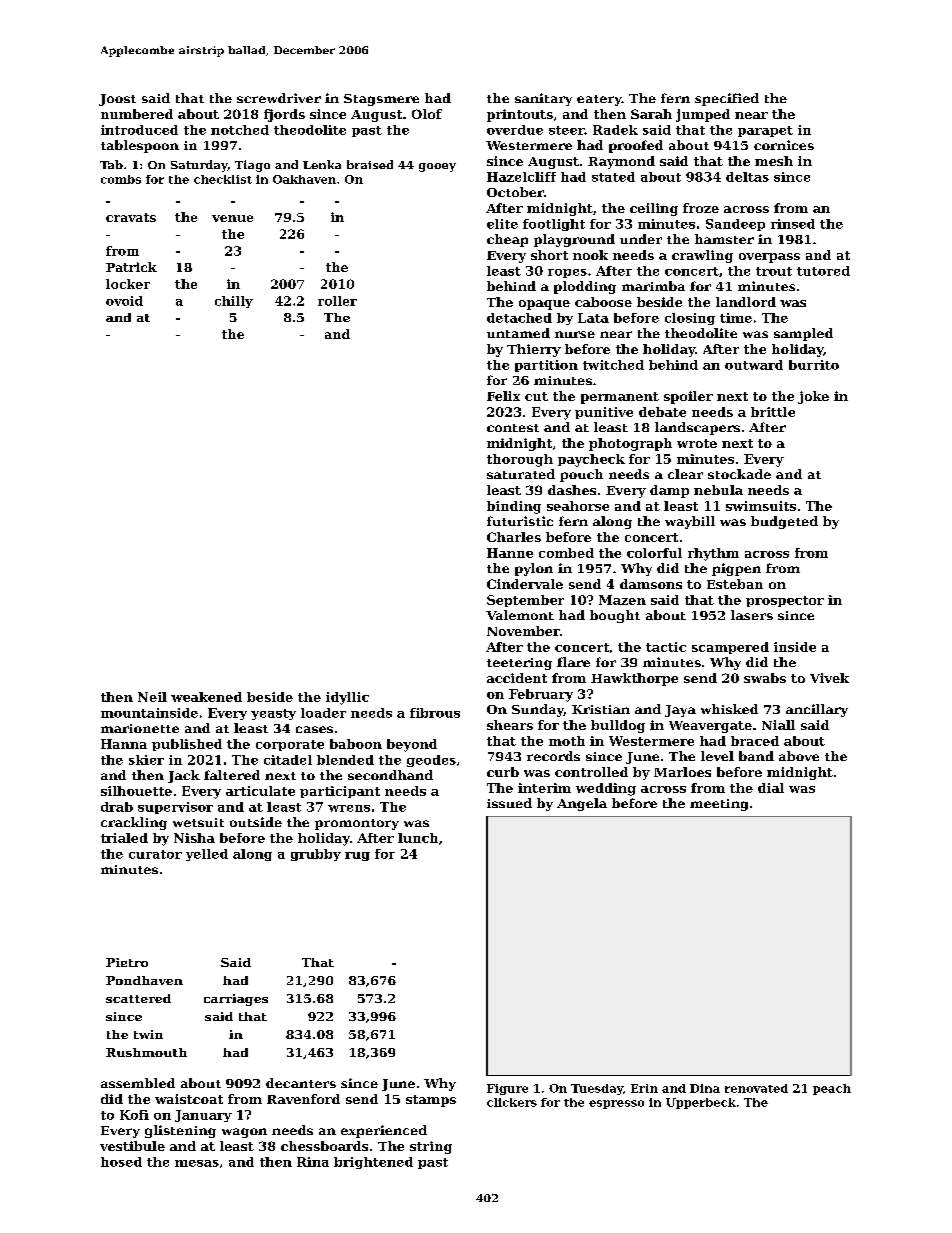  I want to click on venue, so click(232, 218).
